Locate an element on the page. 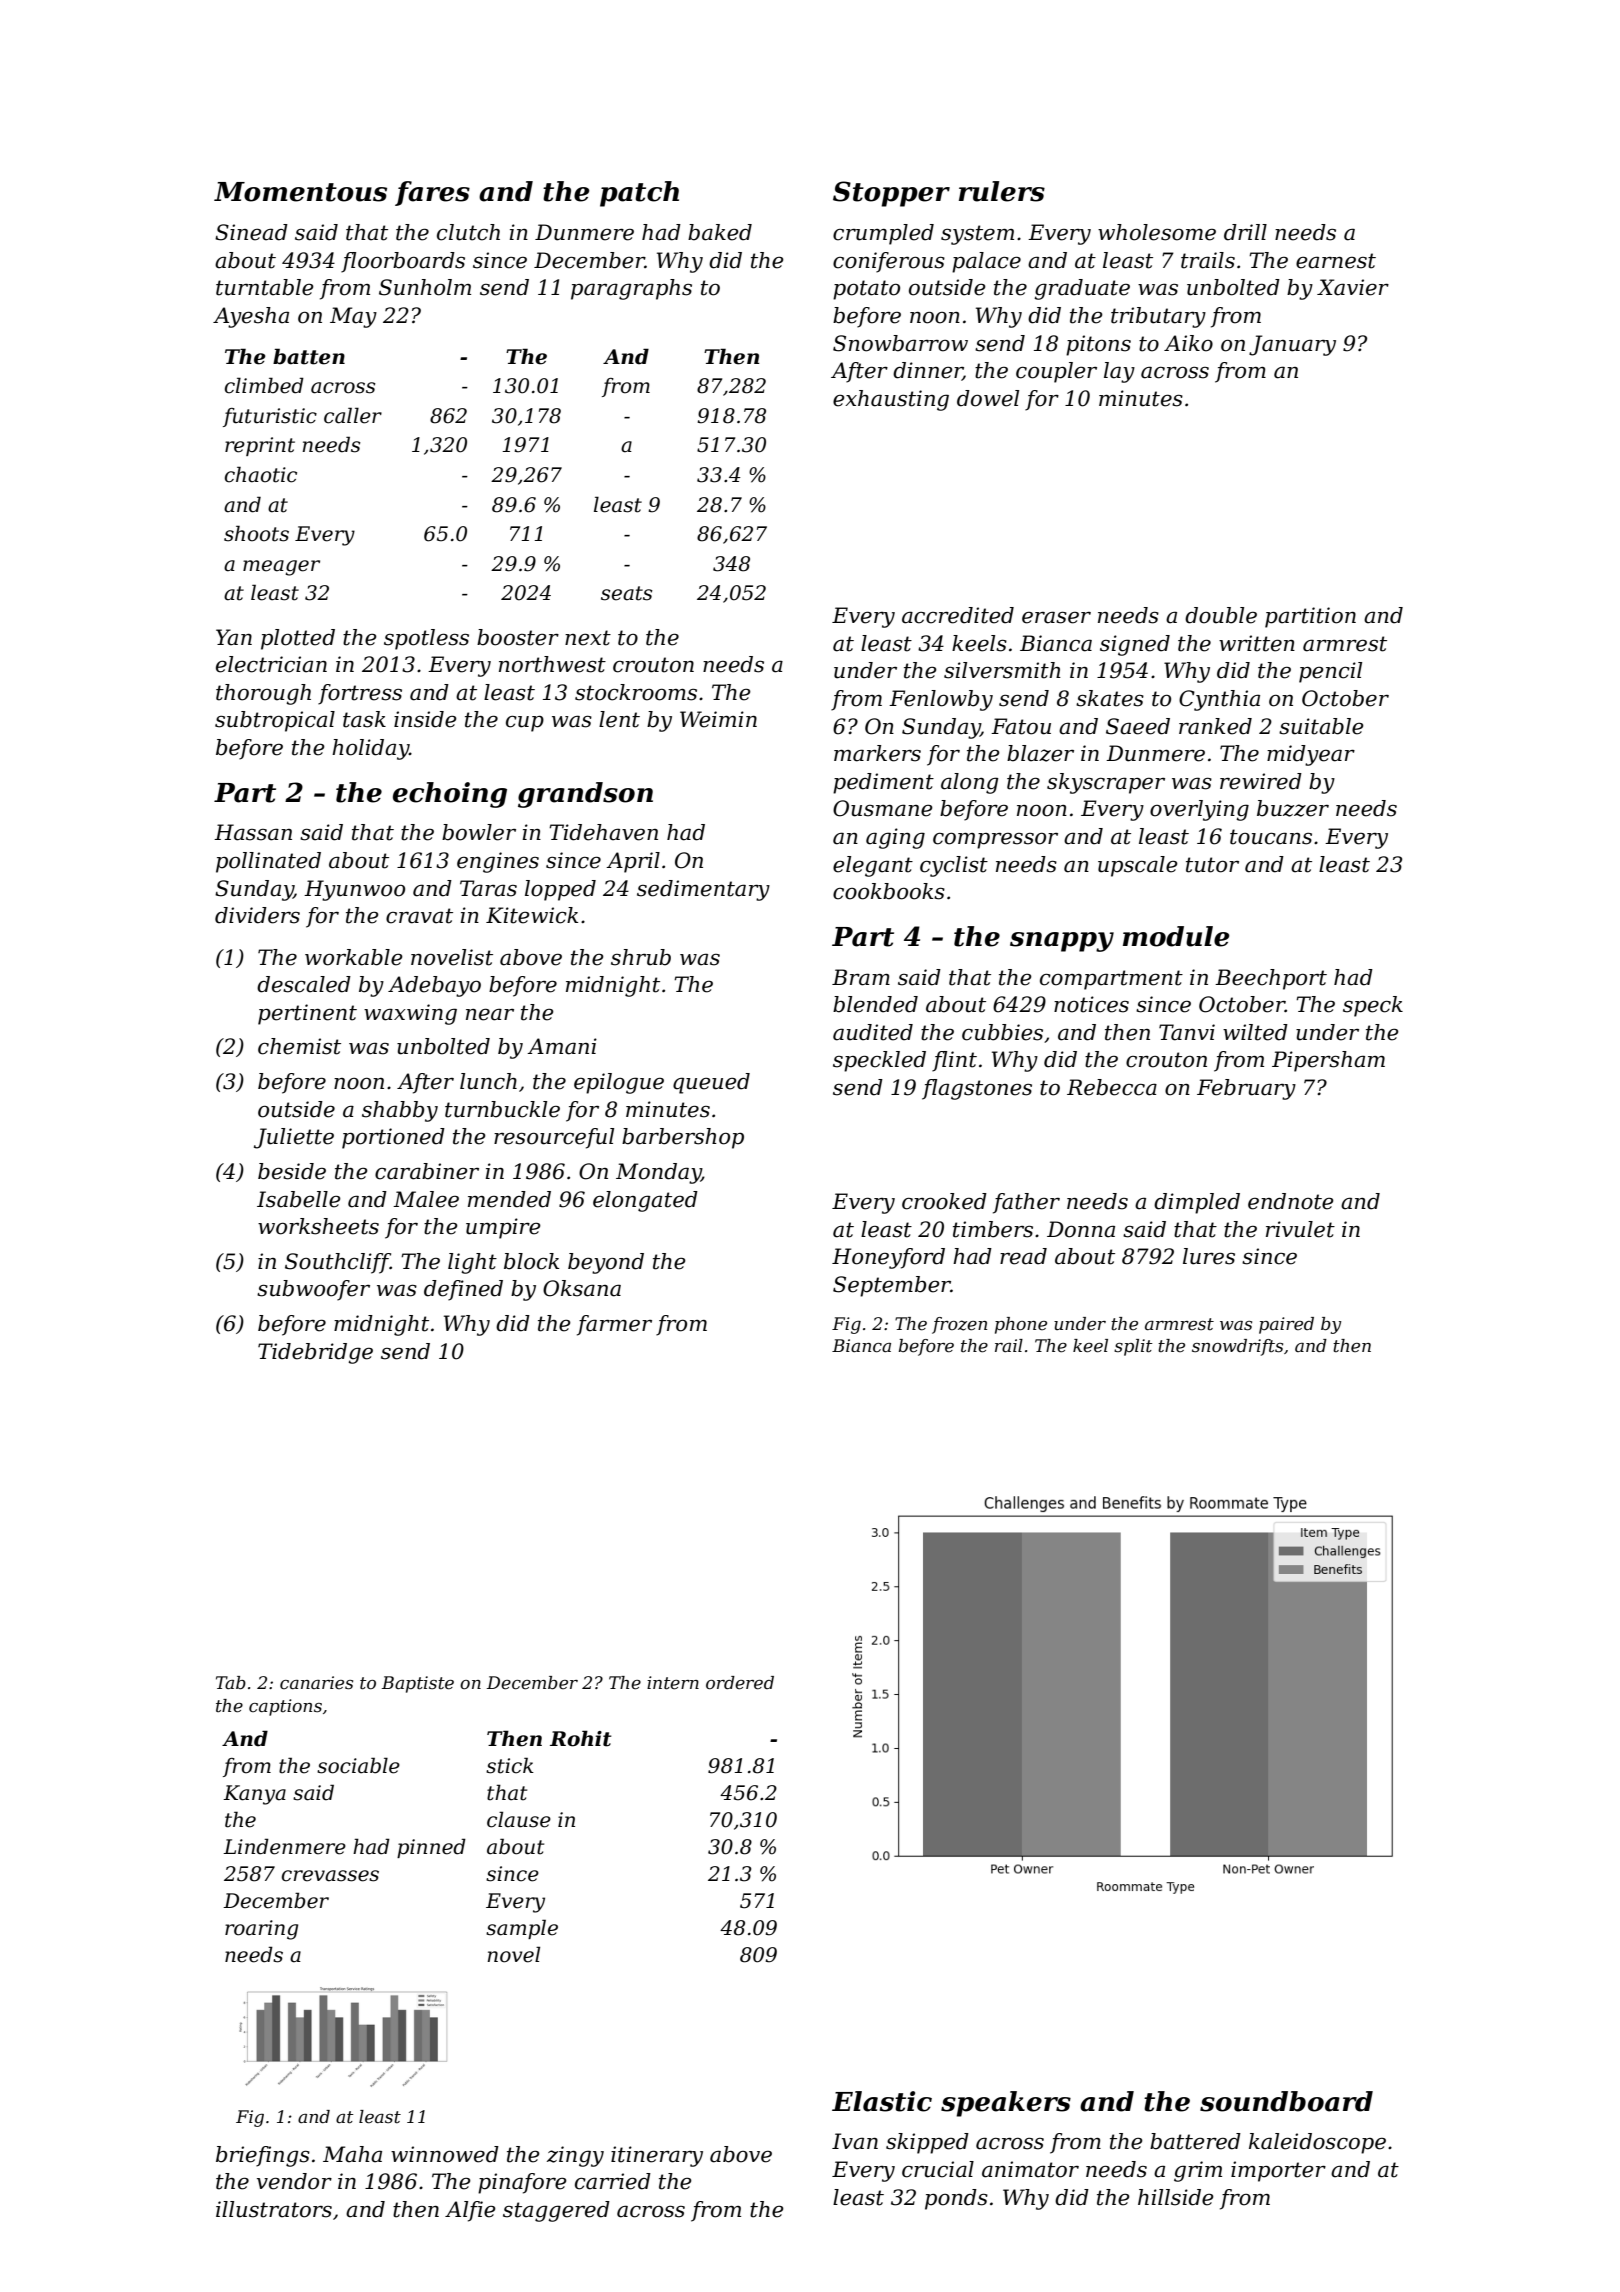 Image resolution: width=1620 pixels, height=2292 pixels. climbed is located at coordinates (264, 385).
